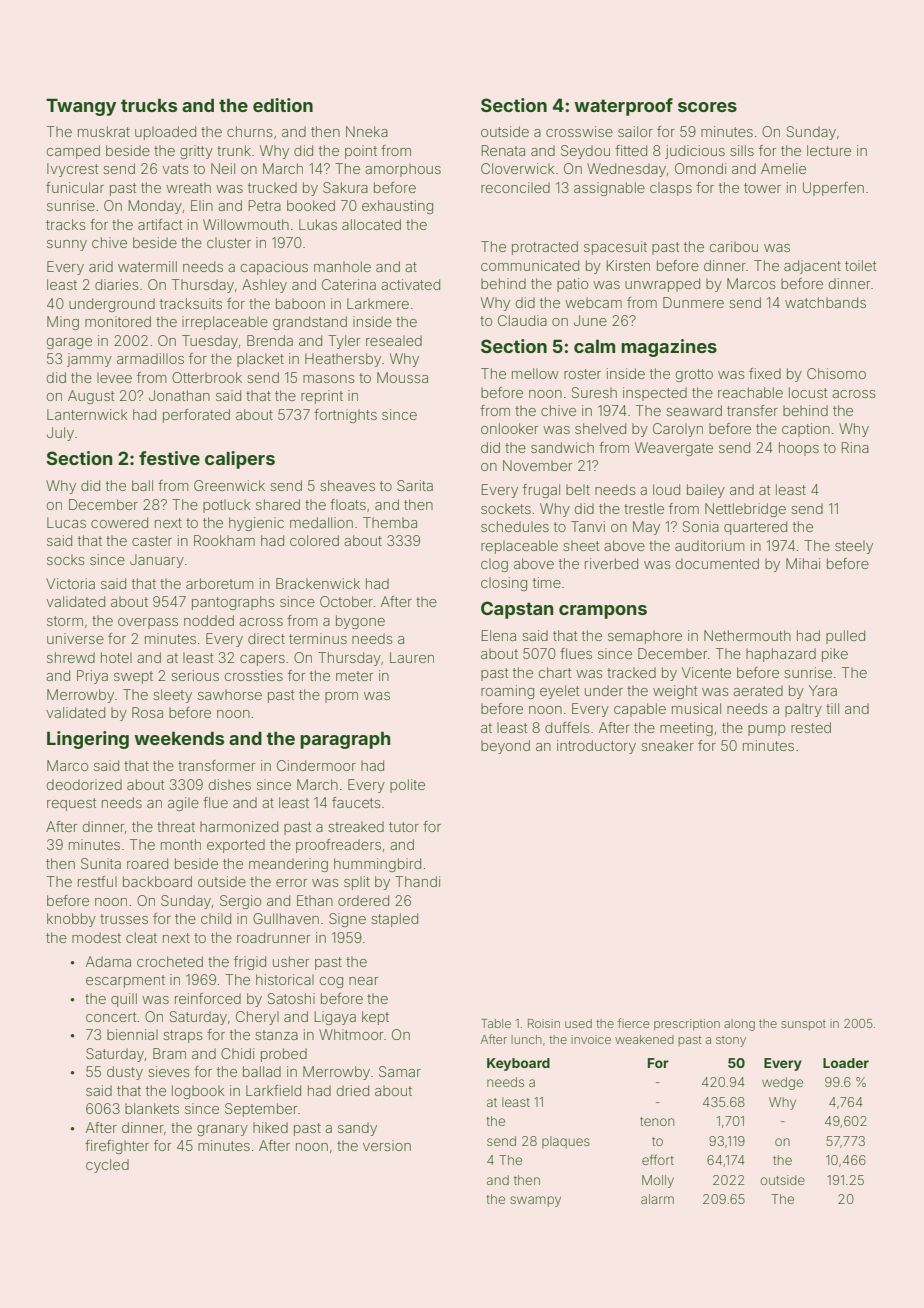  What do you see at coordinates (410, 284) in the document?
I see `activated` at bounding box center [410, 284].
